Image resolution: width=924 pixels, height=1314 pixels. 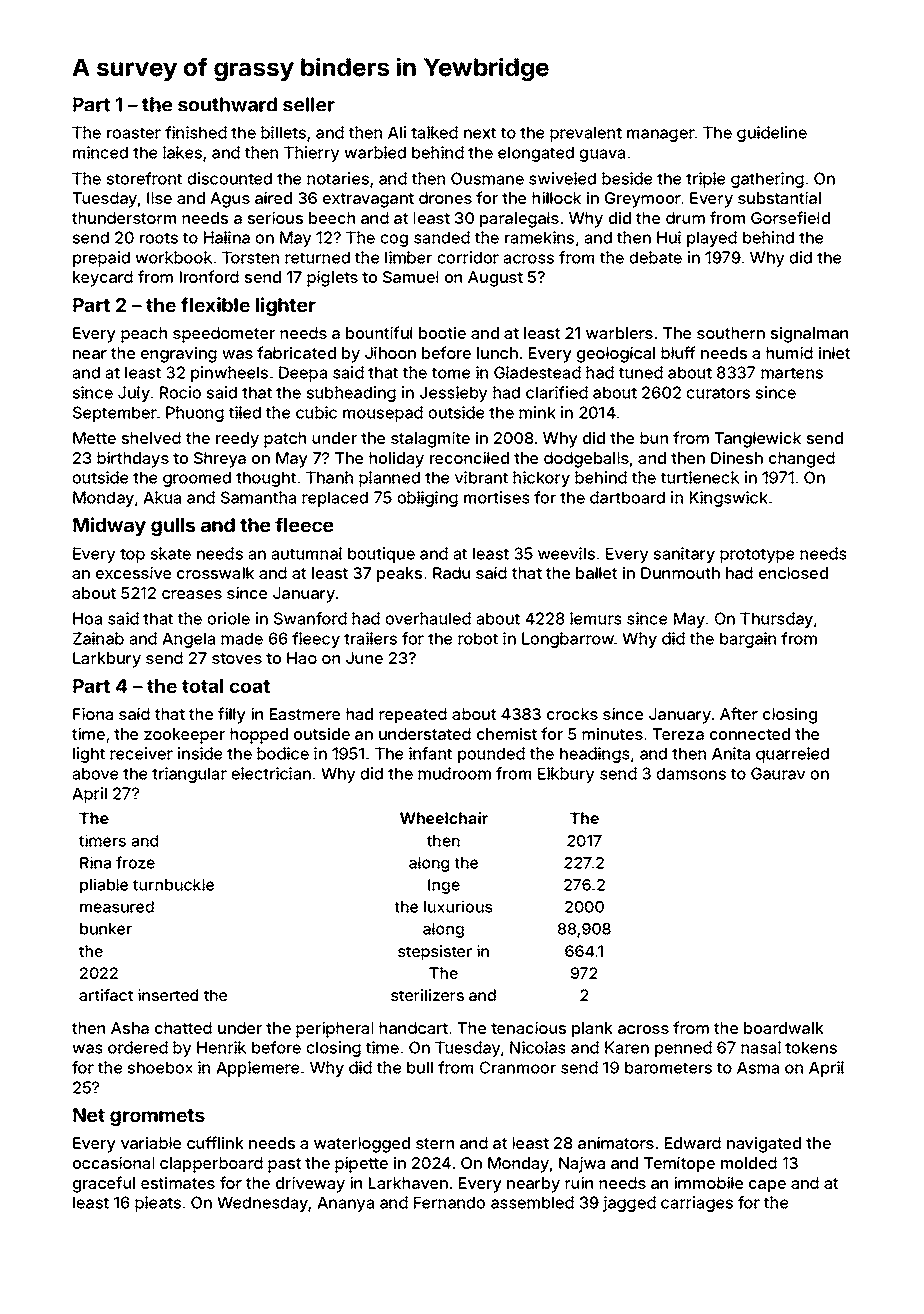 I want to click on ordered, so click(x=138, y=1047).
